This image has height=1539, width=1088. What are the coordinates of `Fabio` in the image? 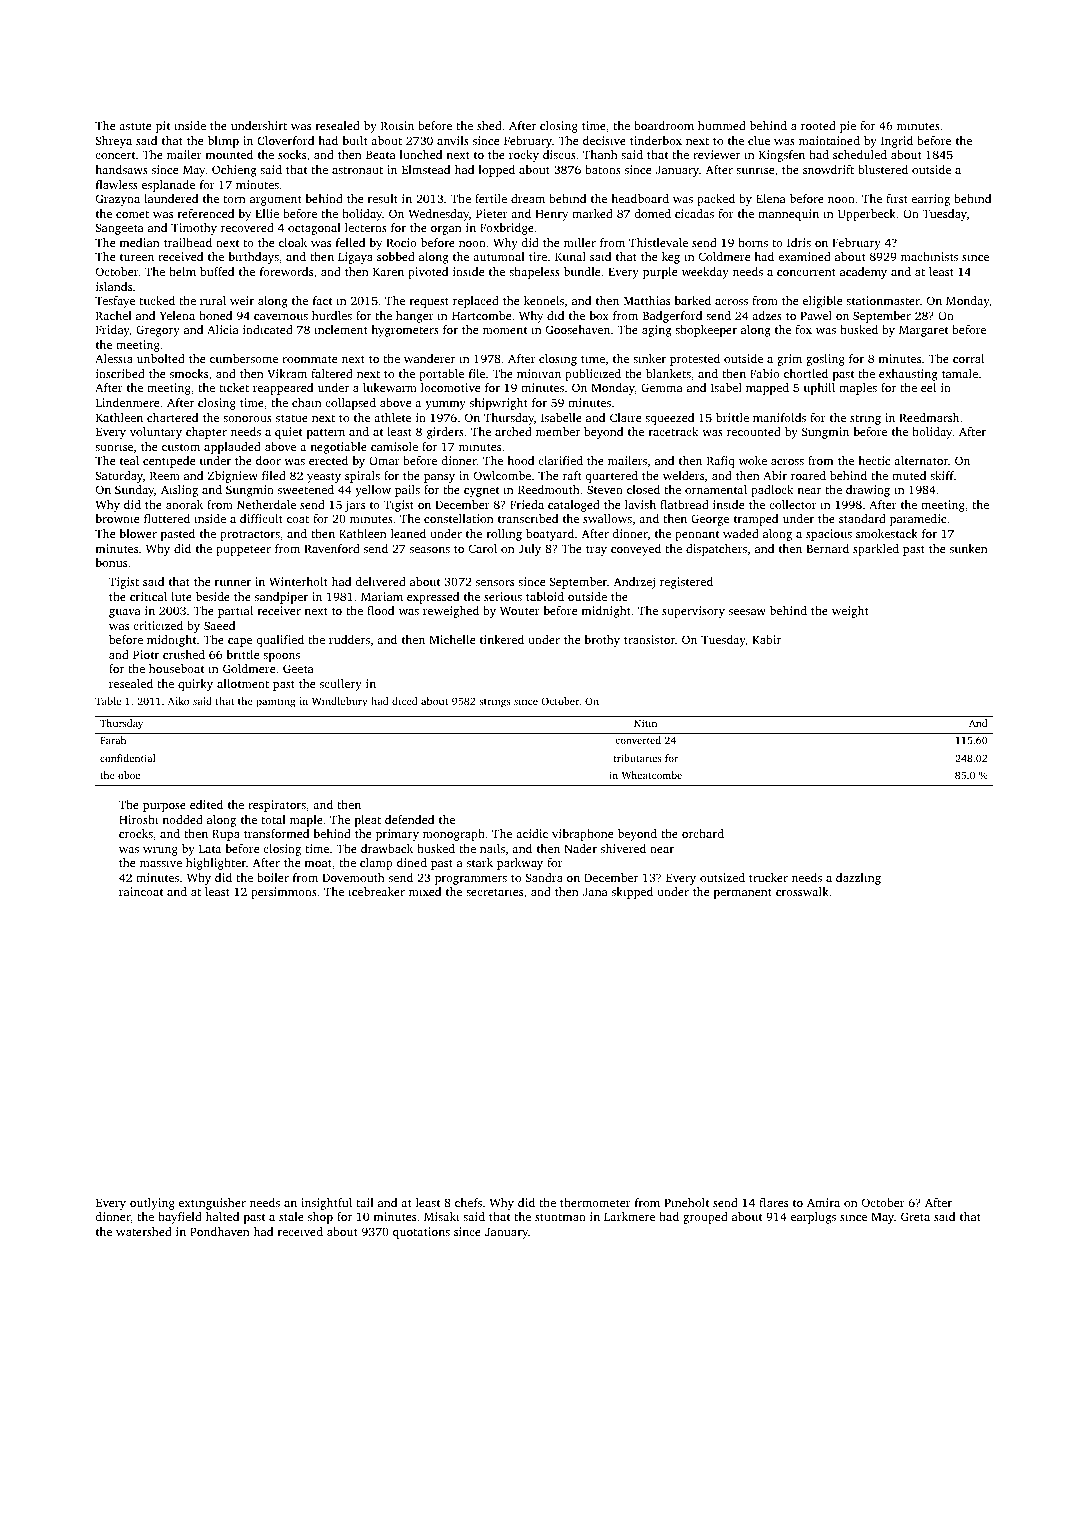 It's located at (765, 373).
